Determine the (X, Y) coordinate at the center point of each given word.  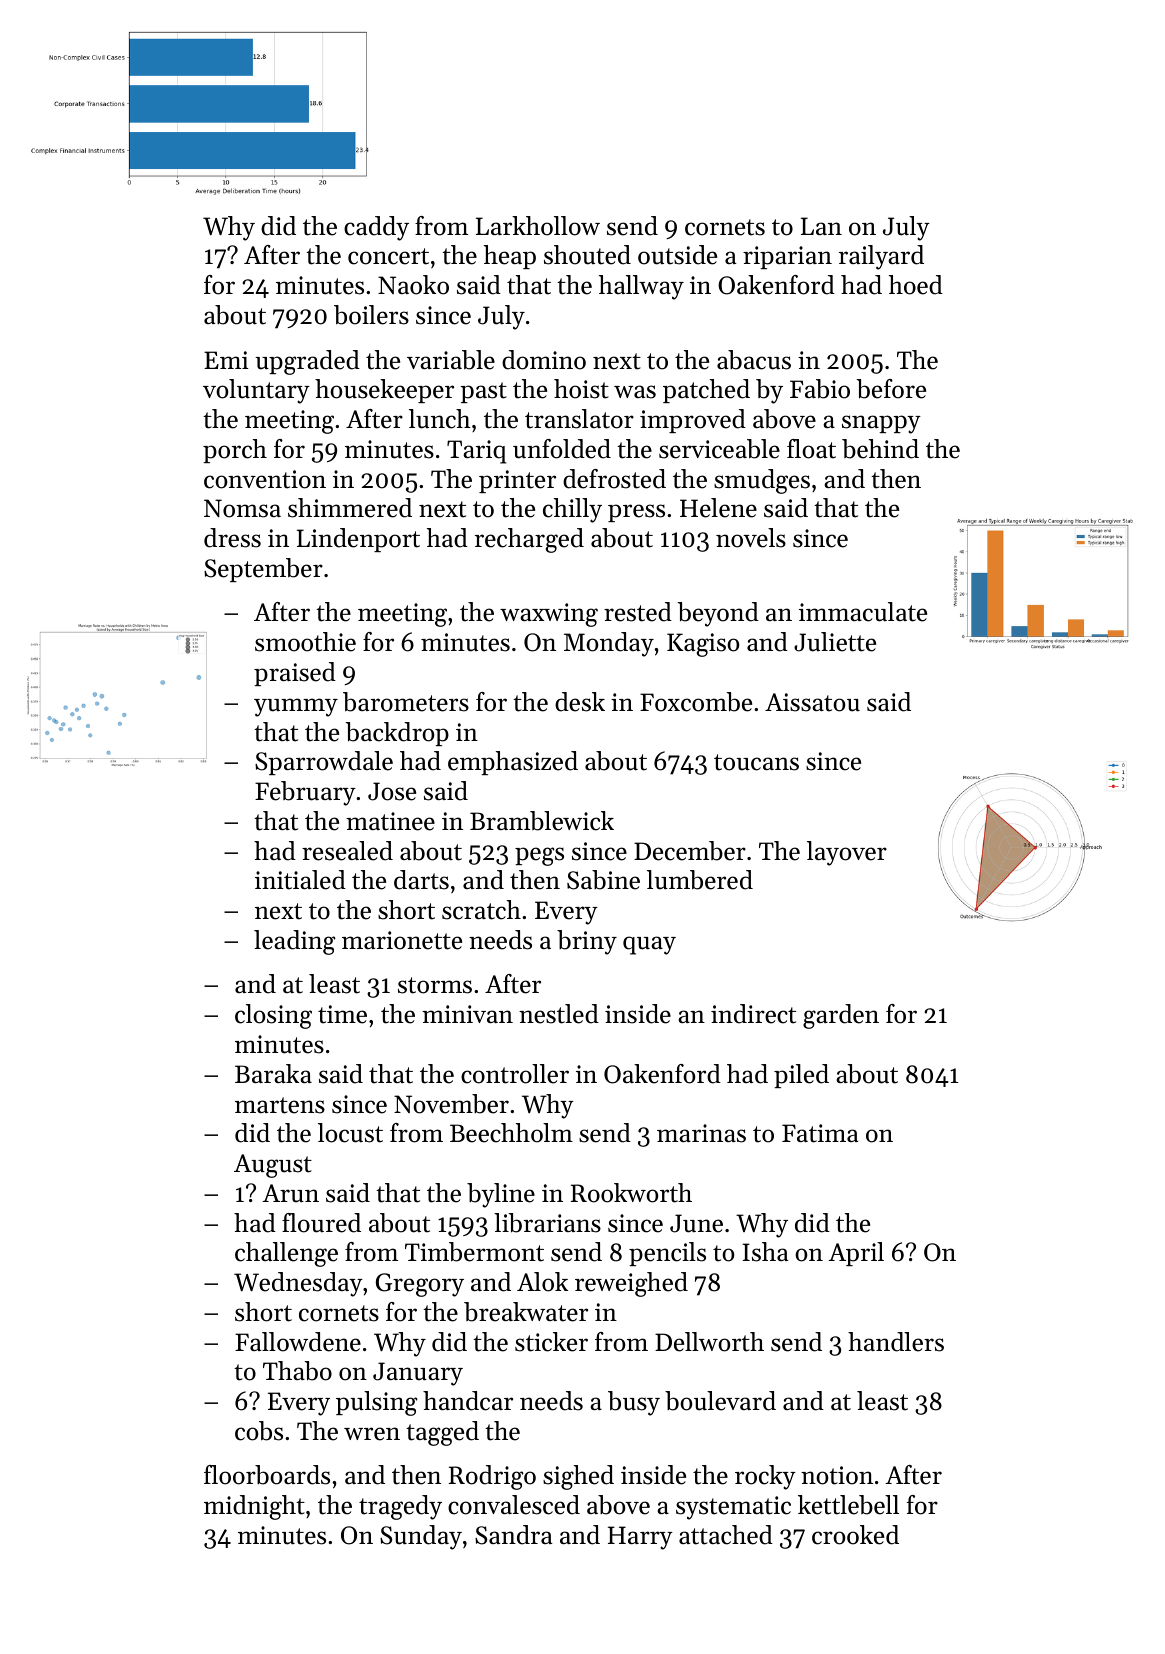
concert (388, 256)
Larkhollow (538, 226)
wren (372, 1434)
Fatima (820, 1133)
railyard (881, 257)
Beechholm (511, 1133)
